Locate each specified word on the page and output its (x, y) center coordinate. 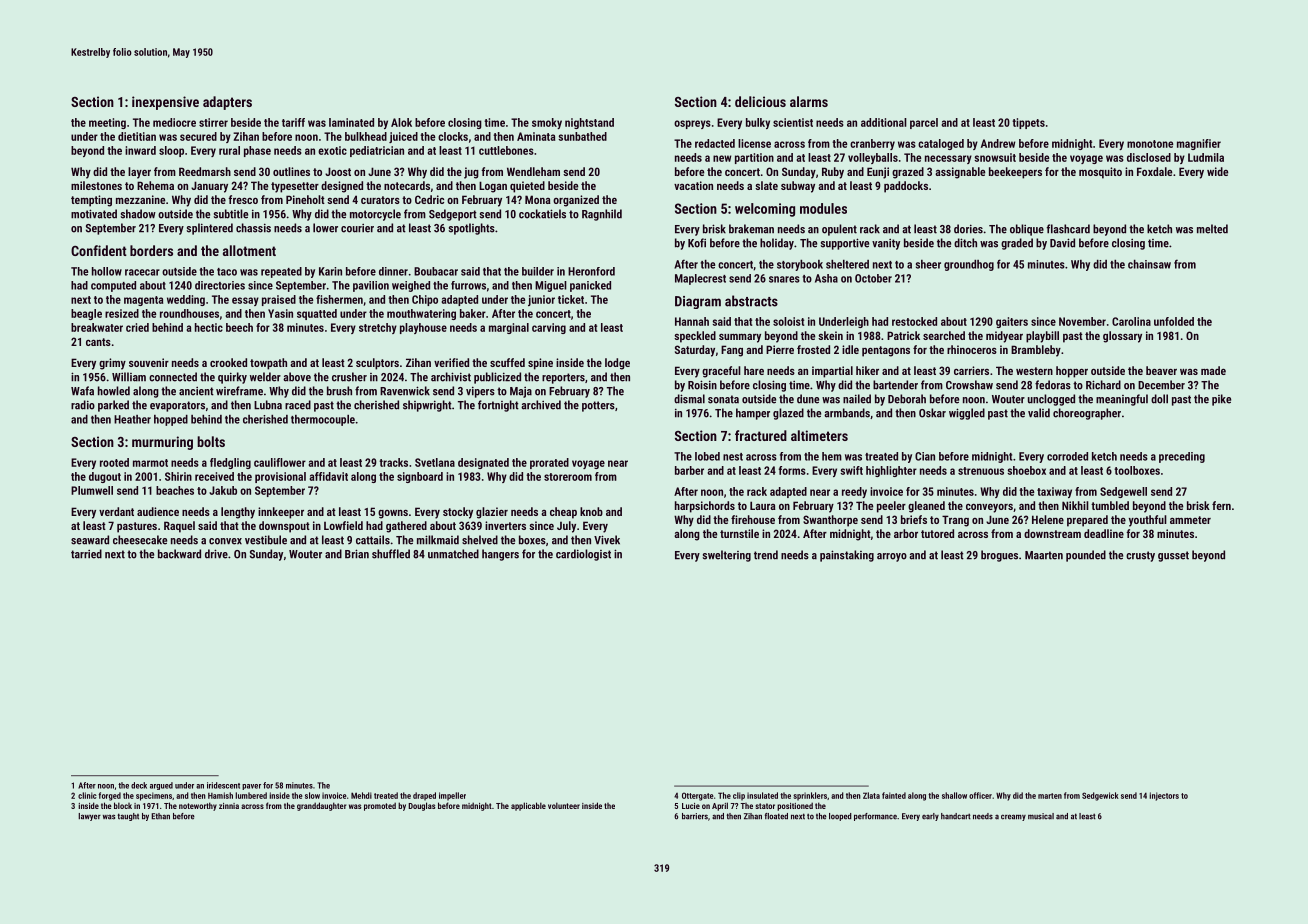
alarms (809, 101)
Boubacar (436, 271)
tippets (1028, 123)
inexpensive (165, 103)
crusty (1140, 556)
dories (968, 229)
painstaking (847, 556)
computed (113, 286)
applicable (528, 806)
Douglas (421, 806)
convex (225, 541)
